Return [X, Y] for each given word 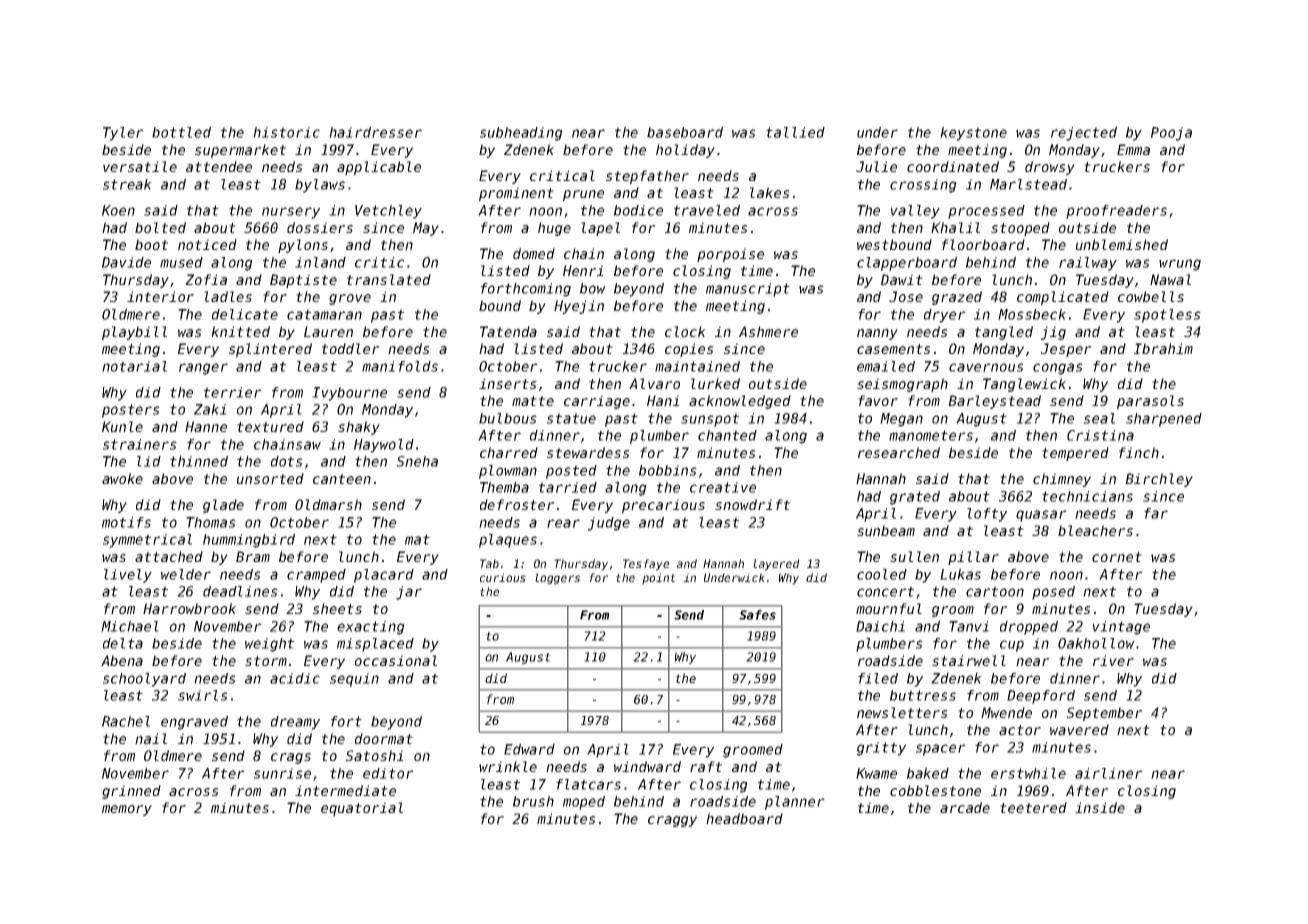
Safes [757, 615]
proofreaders [1116, 212]
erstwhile [1028, 773]
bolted [160, 227]
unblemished [1122, 244]
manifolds [400, 366]
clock [685, 331]
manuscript [748, 290]
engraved [194, 723]
